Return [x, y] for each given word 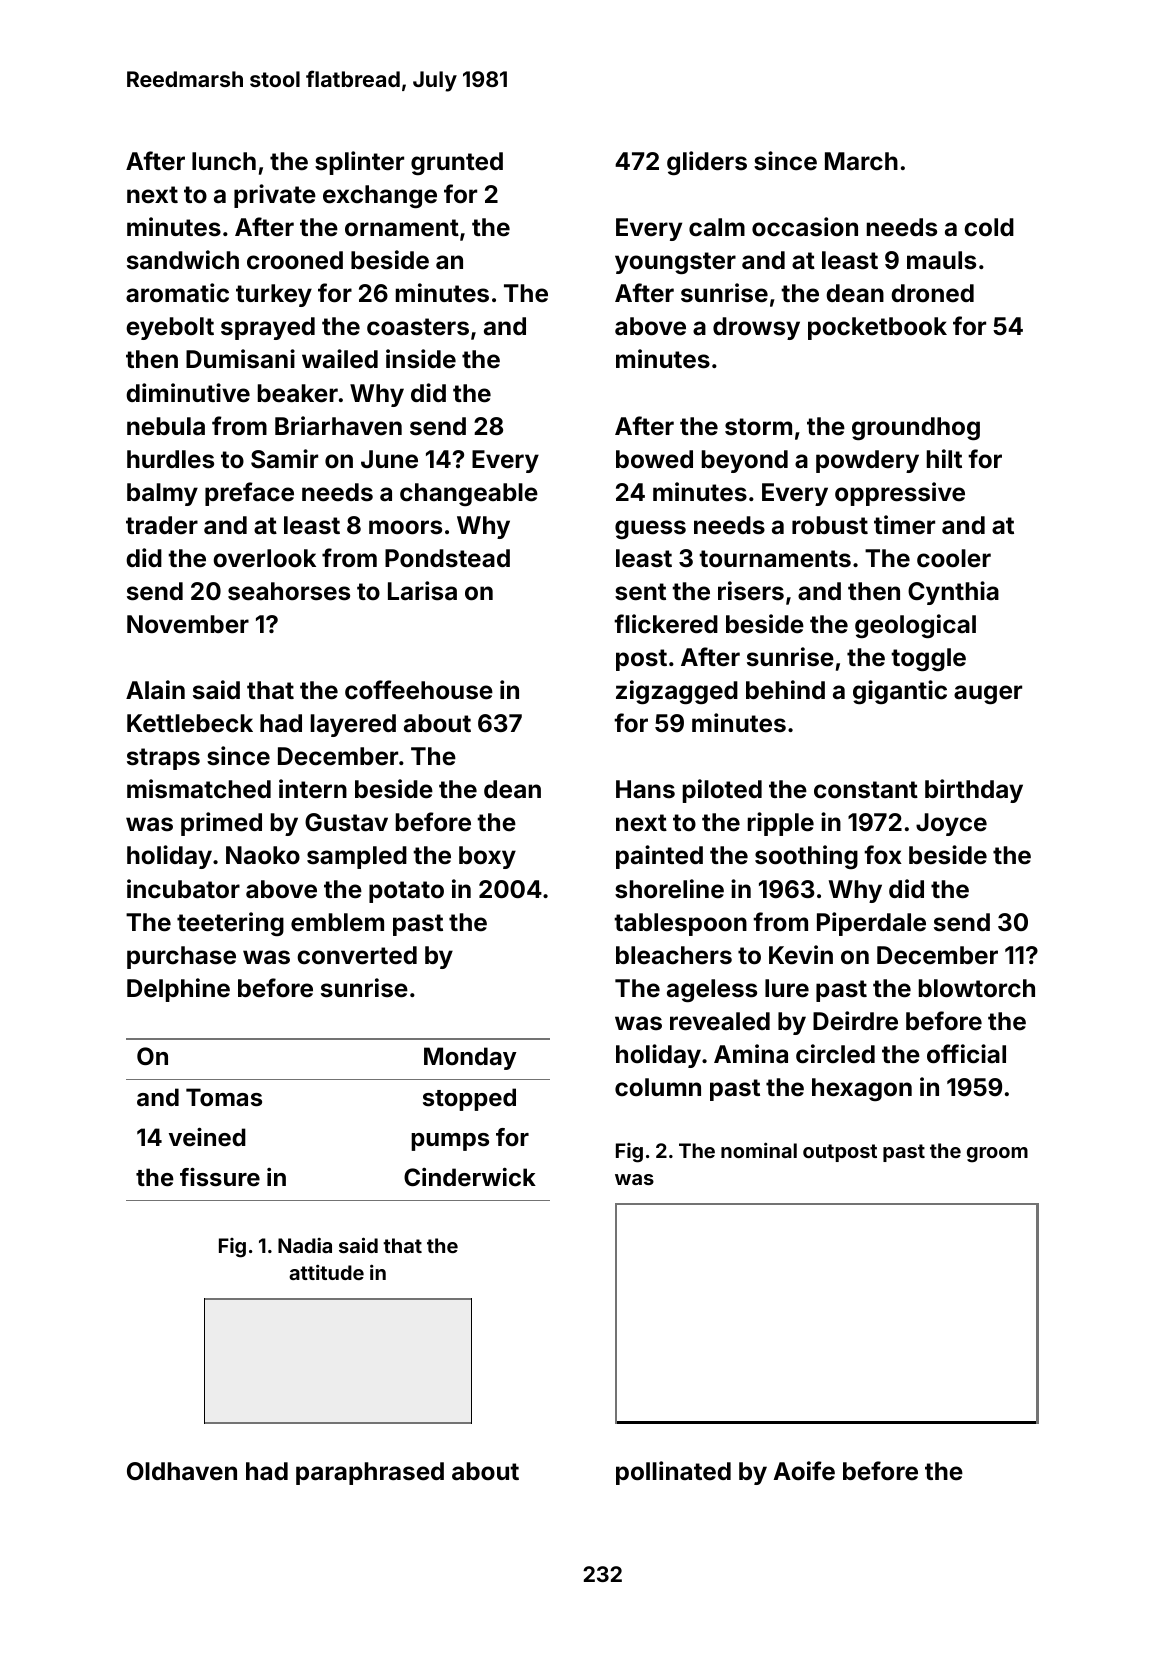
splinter [359, 163]
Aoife [804, 1471]
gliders [707, 163]
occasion [805, 227]
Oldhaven [182, 1471]
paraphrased [370, 1473]
